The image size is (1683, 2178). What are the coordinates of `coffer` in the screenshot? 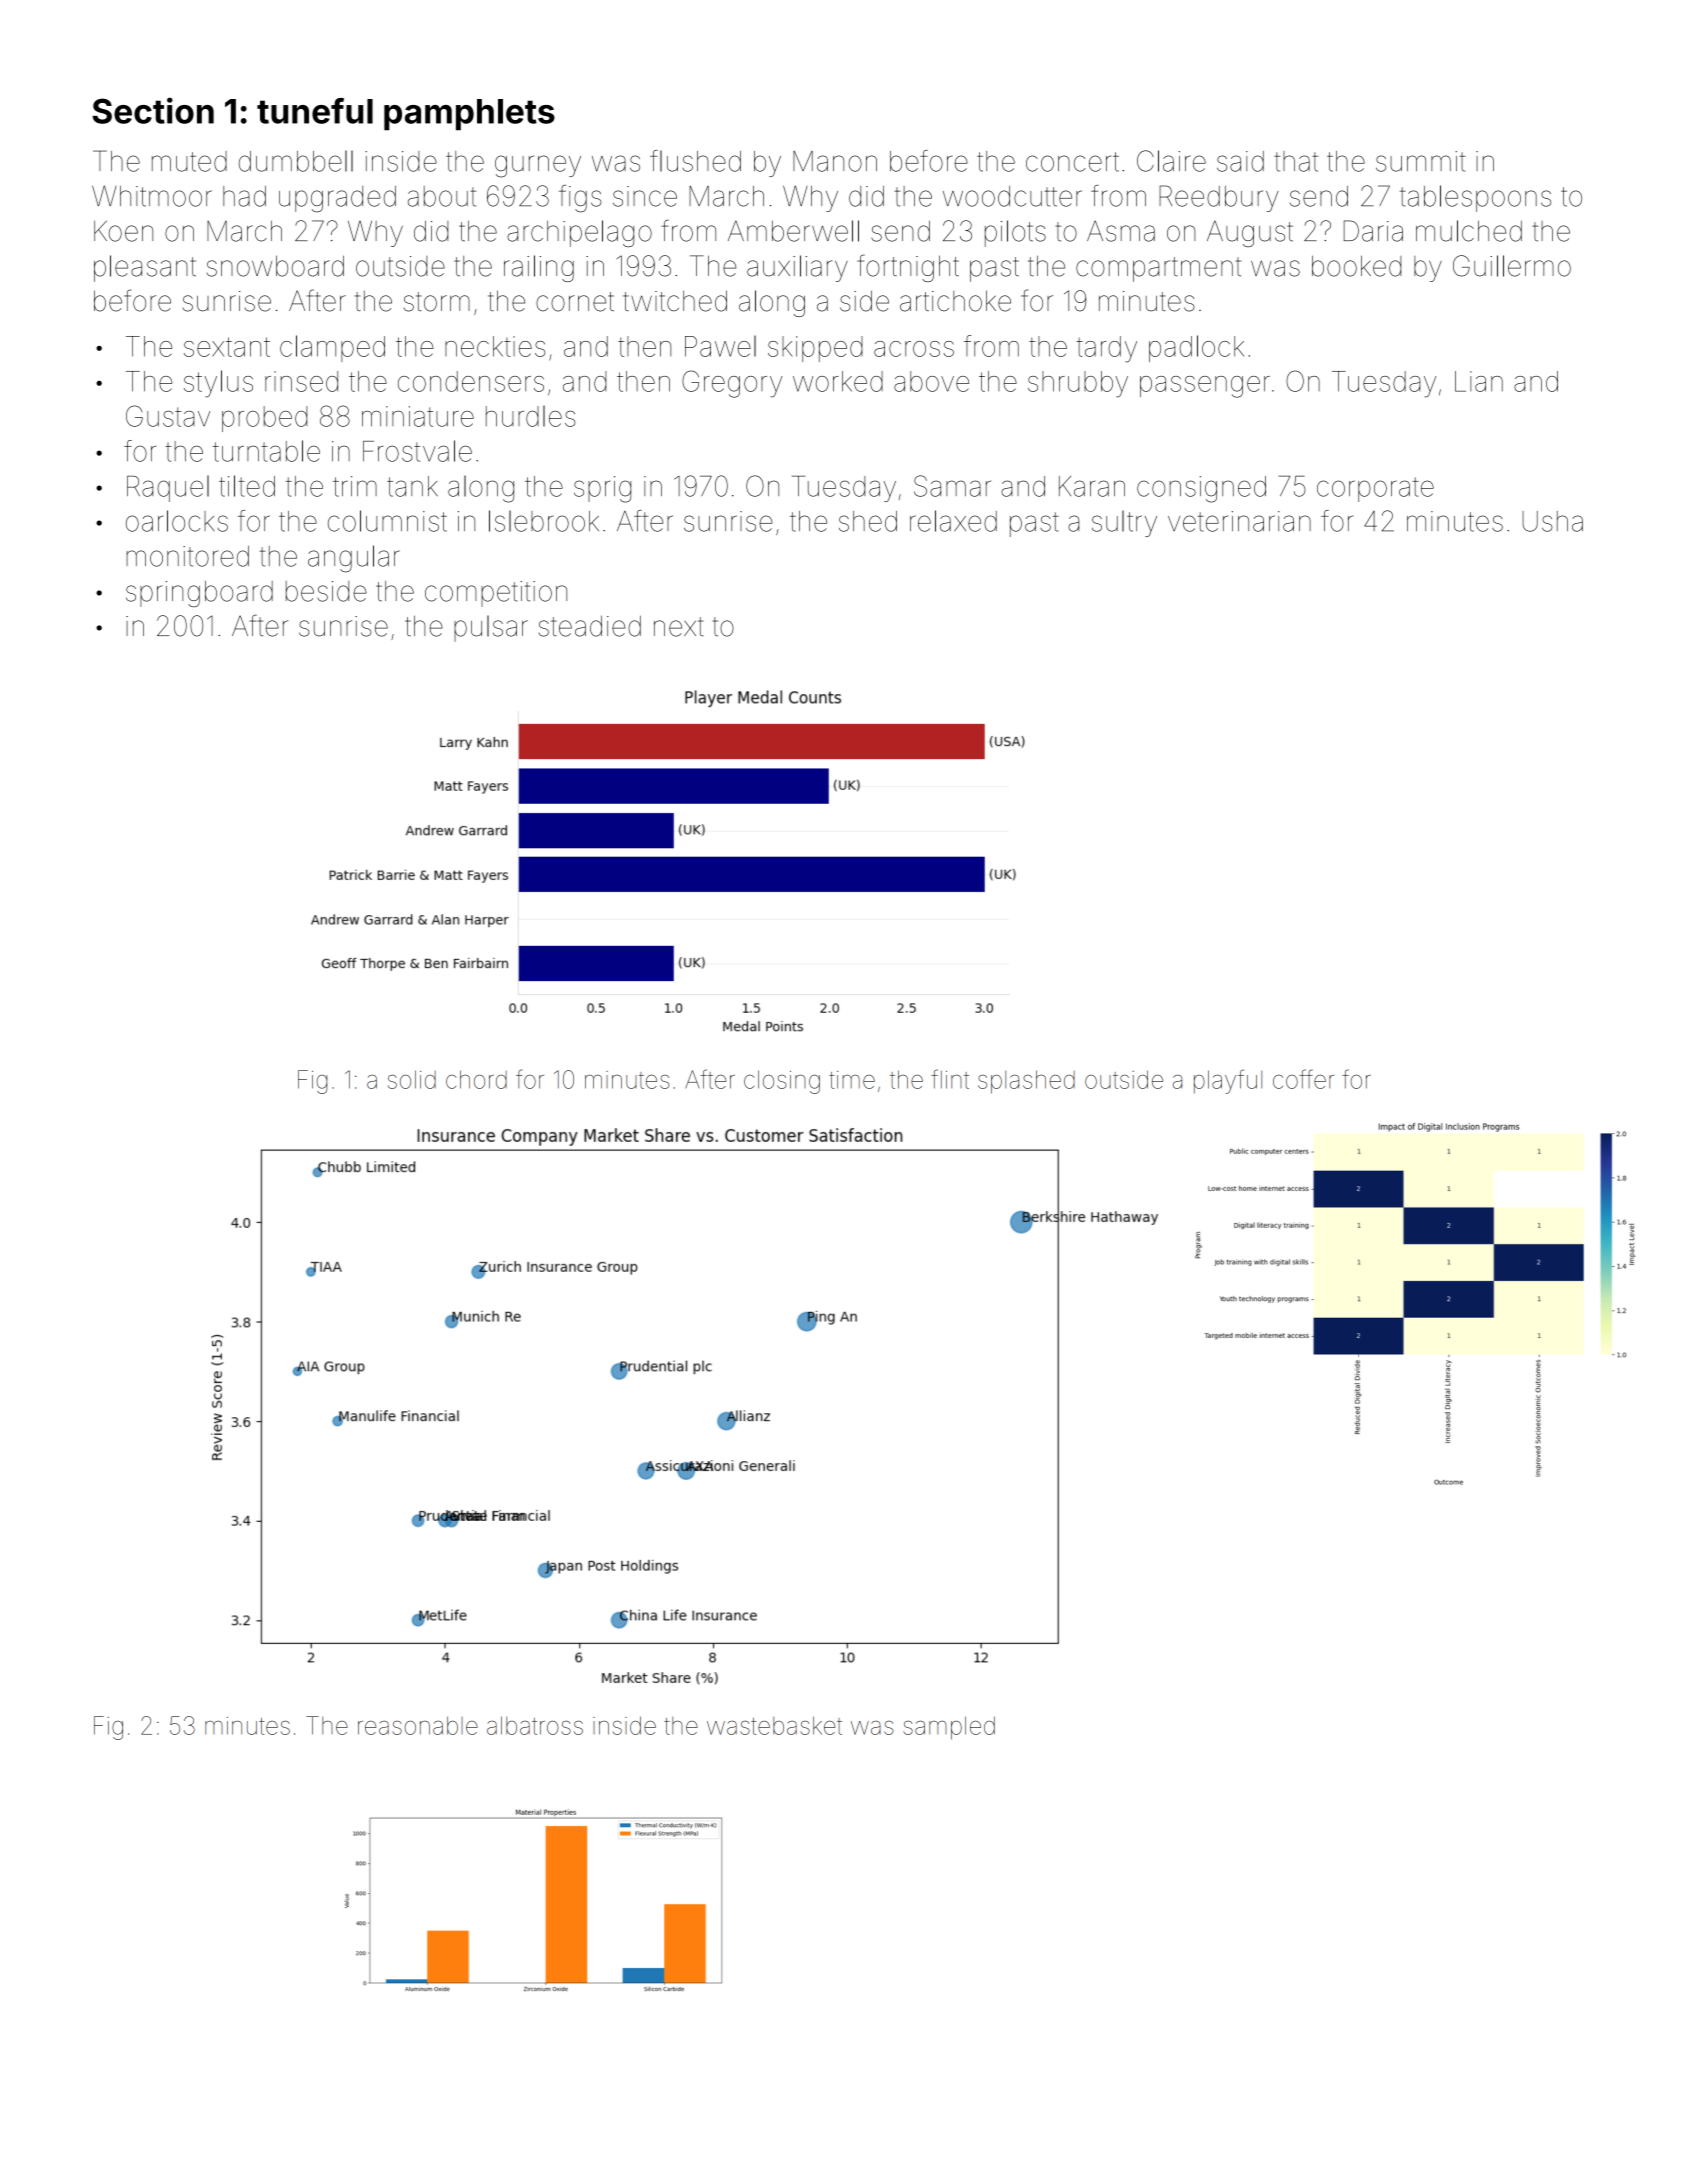 It's located at (1303, 1079).
